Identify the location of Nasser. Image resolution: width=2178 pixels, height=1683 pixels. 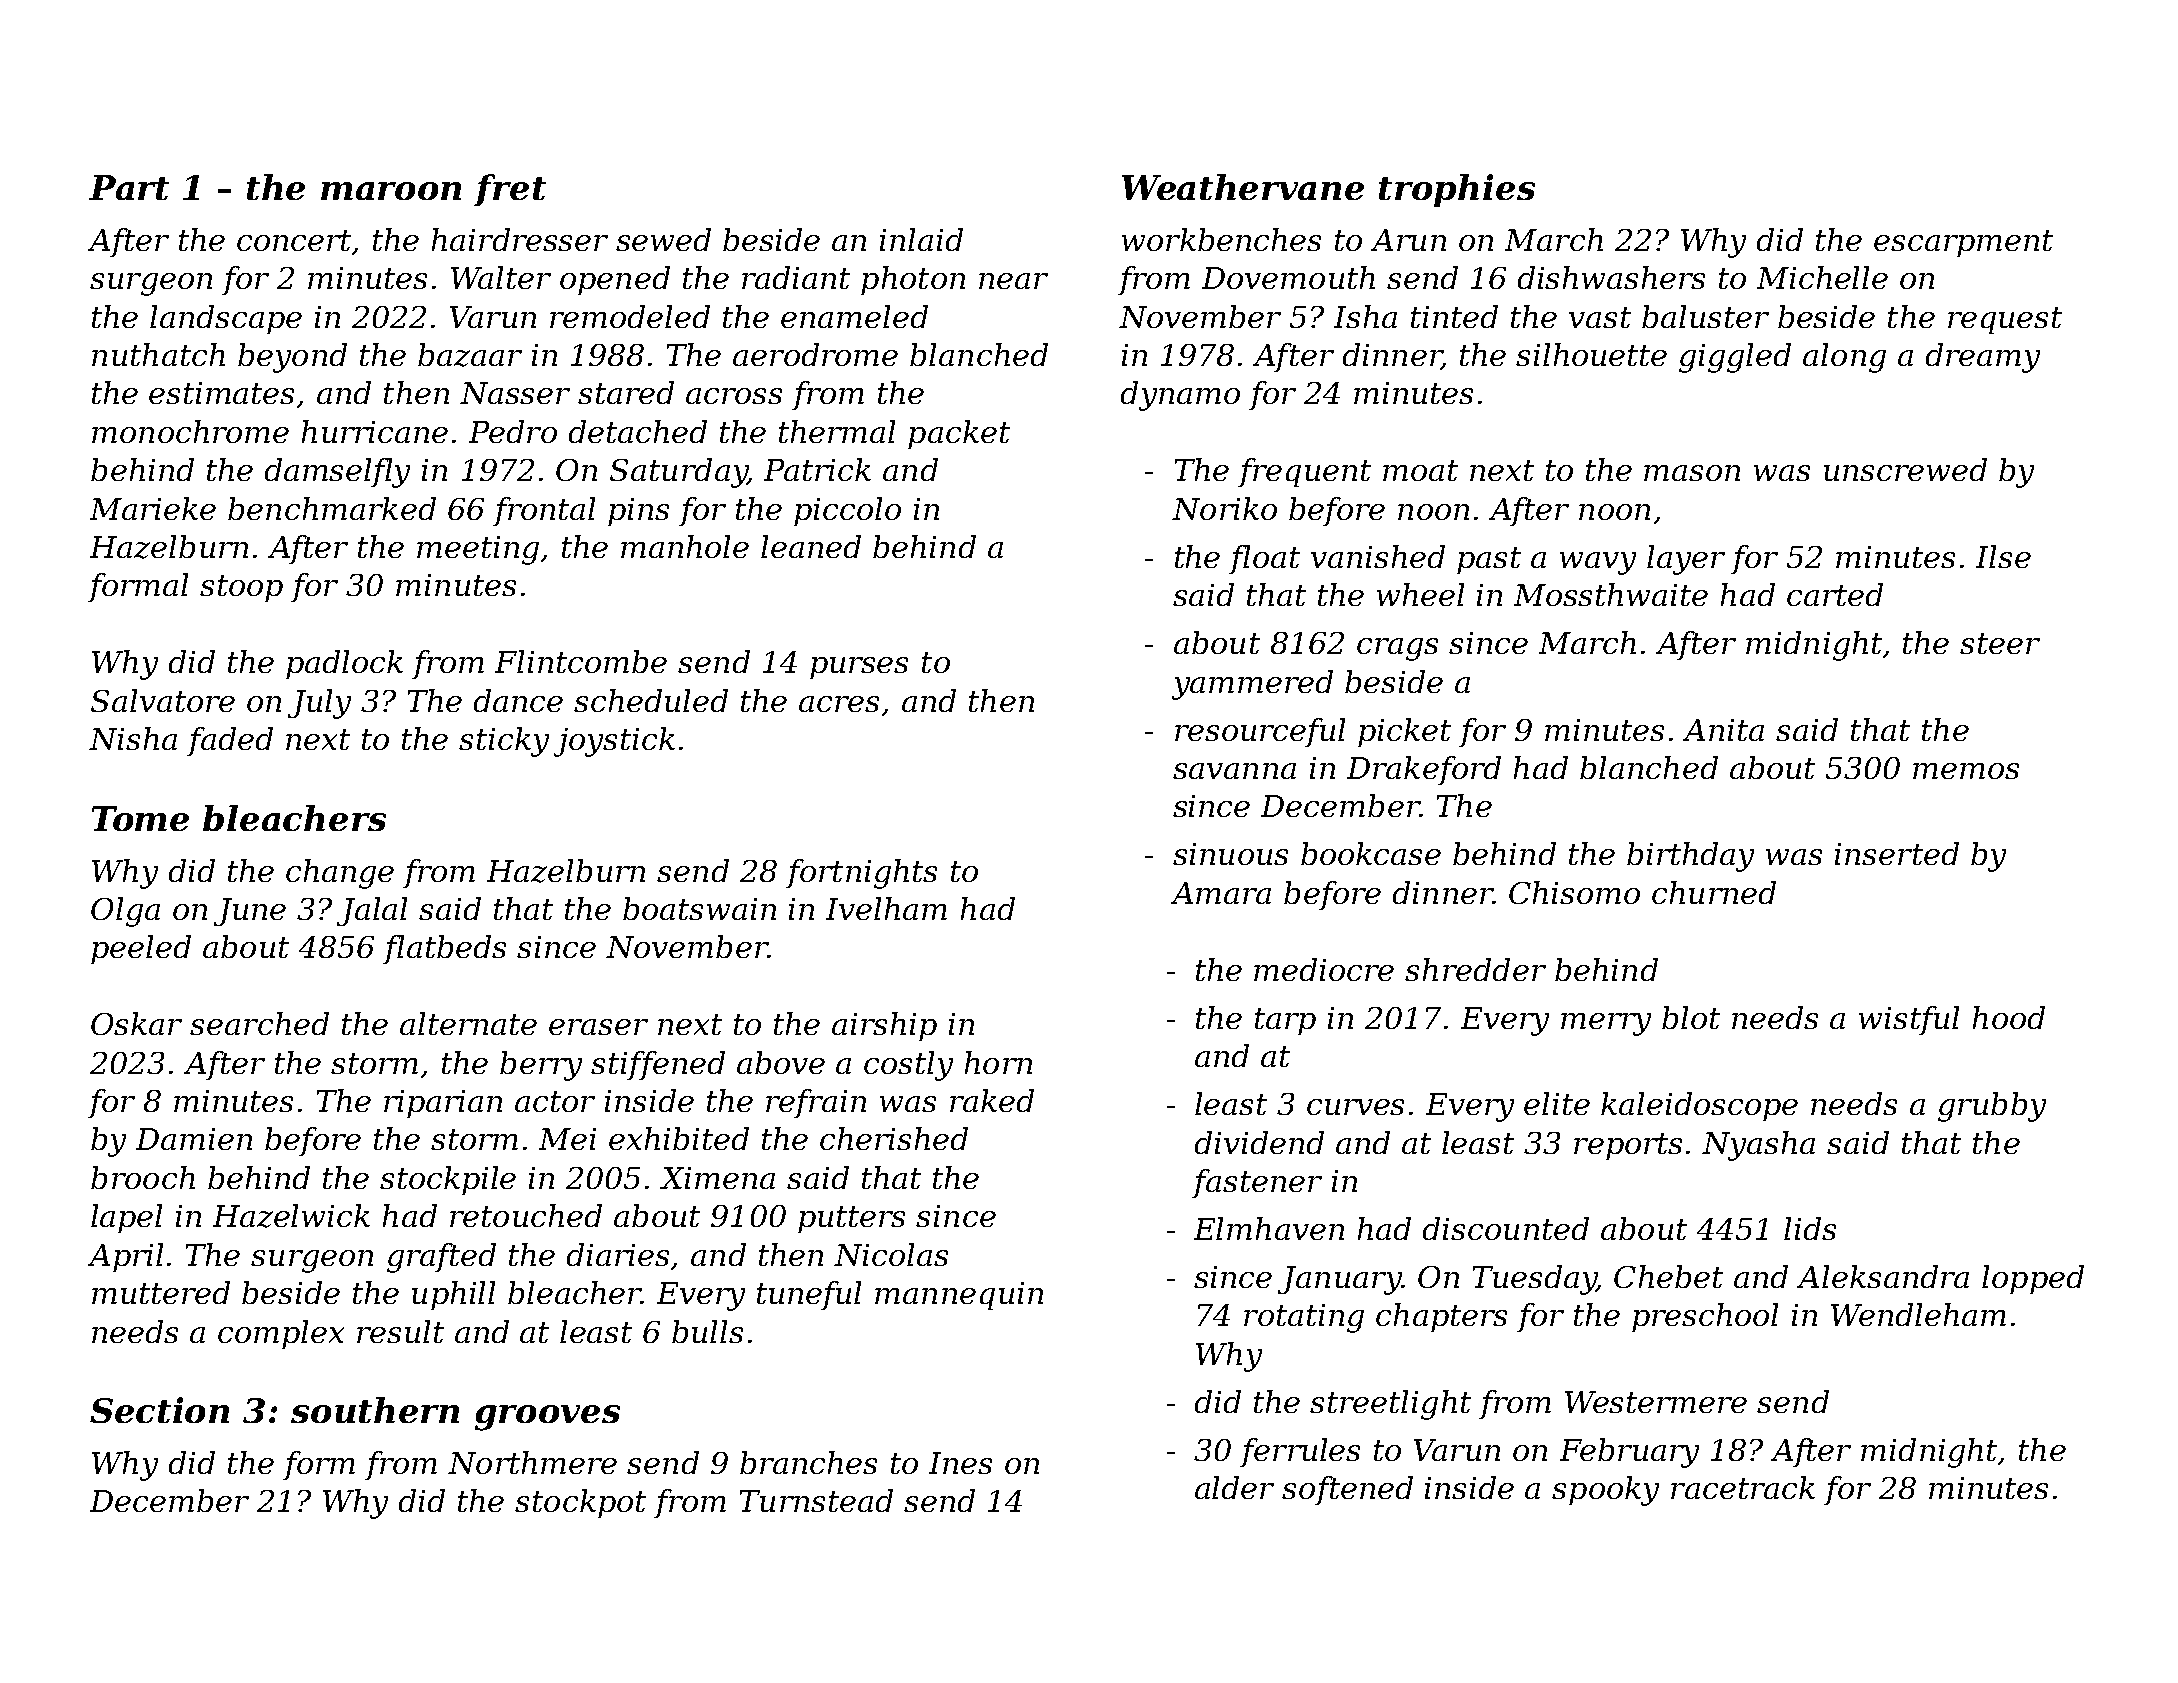
(515, 393).
